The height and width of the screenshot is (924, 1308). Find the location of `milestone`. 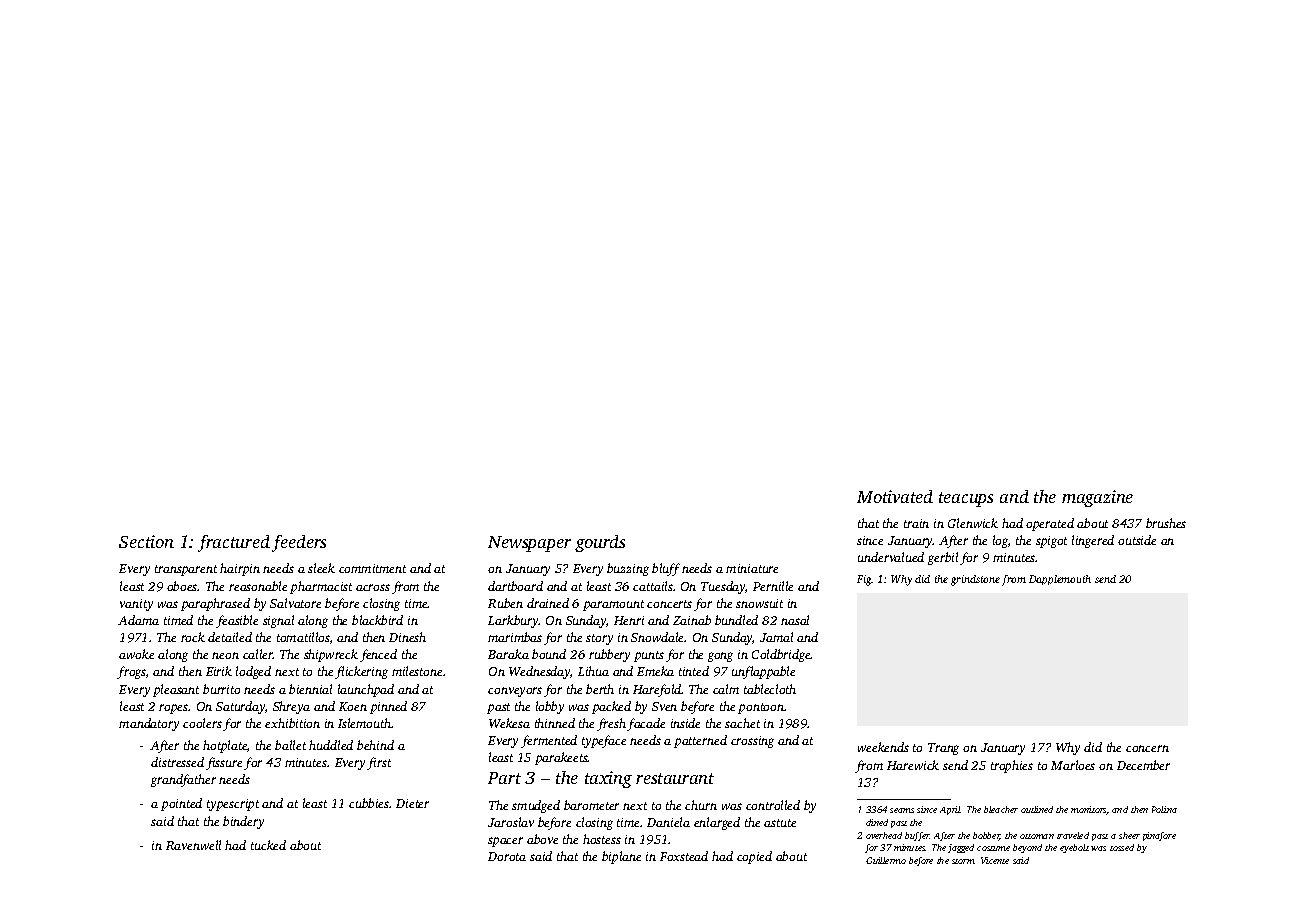

milestone is located at coordinates (417, 671).
